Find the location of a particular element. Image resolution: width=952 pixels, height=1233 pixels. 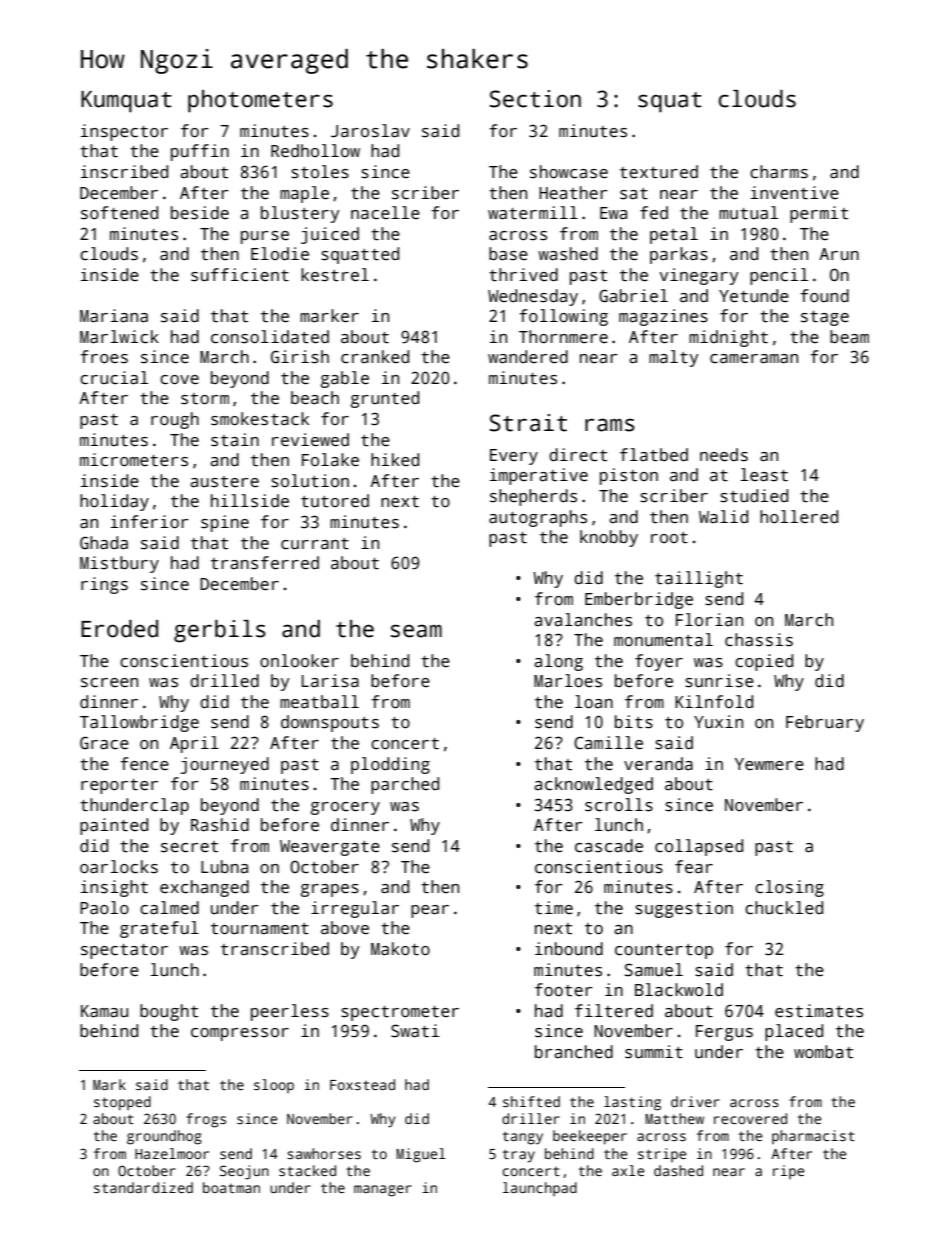

beam is located at coordinates (849, 337).
